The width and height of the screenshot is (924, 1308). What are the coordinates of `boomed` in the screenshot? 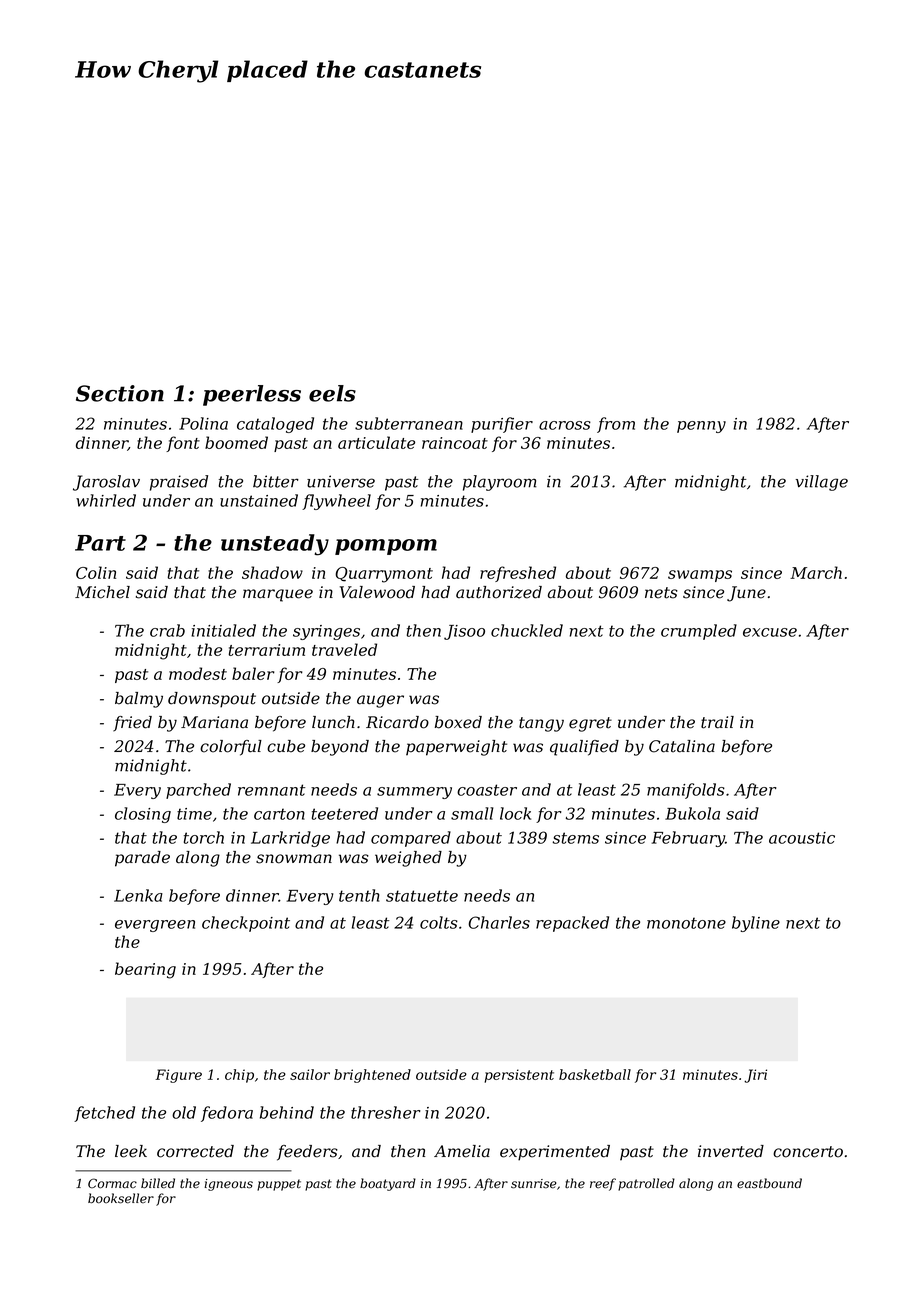 It's located at (236, 442).
